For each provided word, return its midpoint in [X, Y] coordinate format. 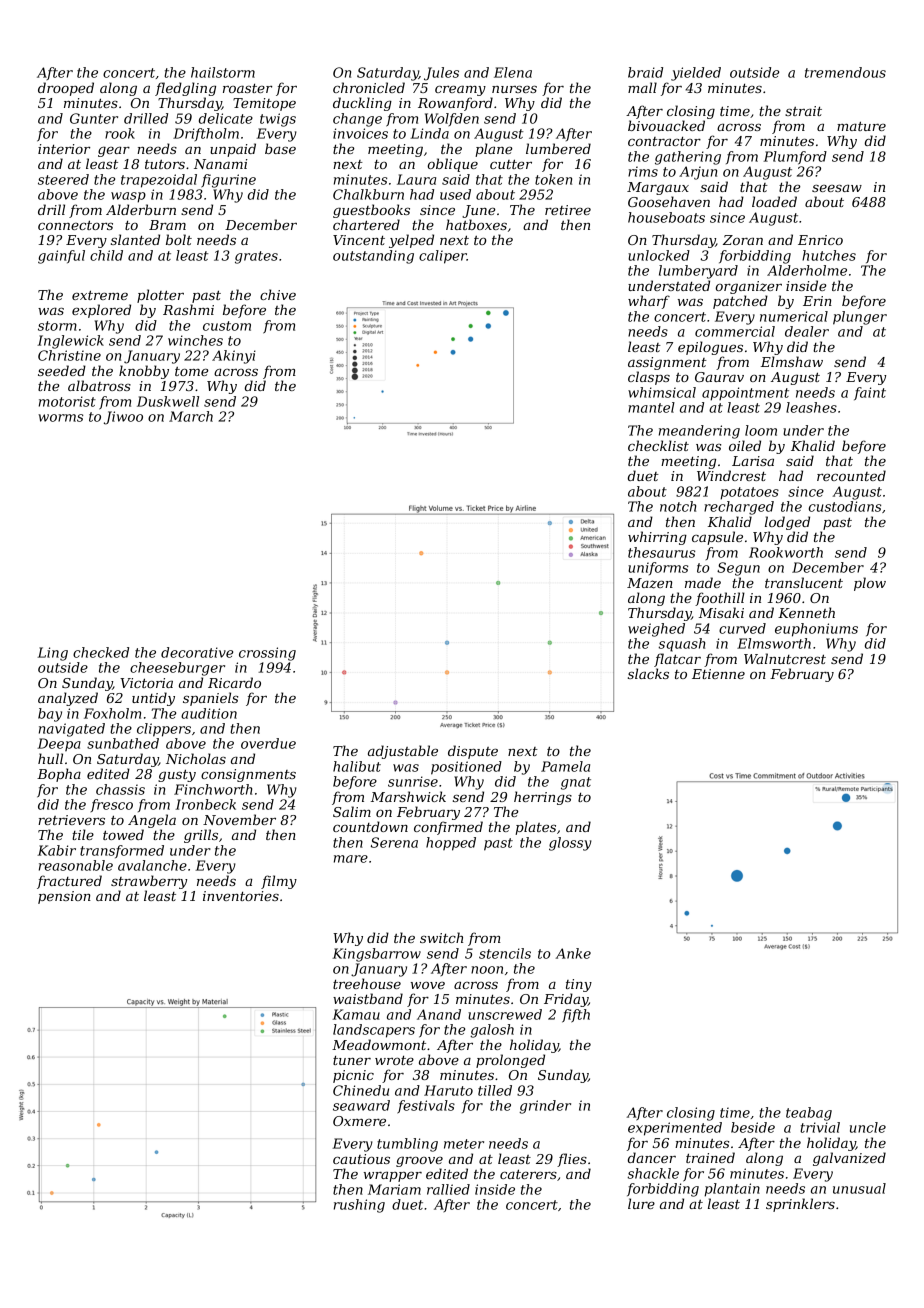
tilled [495, 1090]
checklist [658, 445]
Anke [573, 953]
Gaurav [719, 377]
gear [114, 152]
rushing [359, 1206]
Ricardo [234, 682]
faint [870, 393]
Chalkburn [368, 194]
